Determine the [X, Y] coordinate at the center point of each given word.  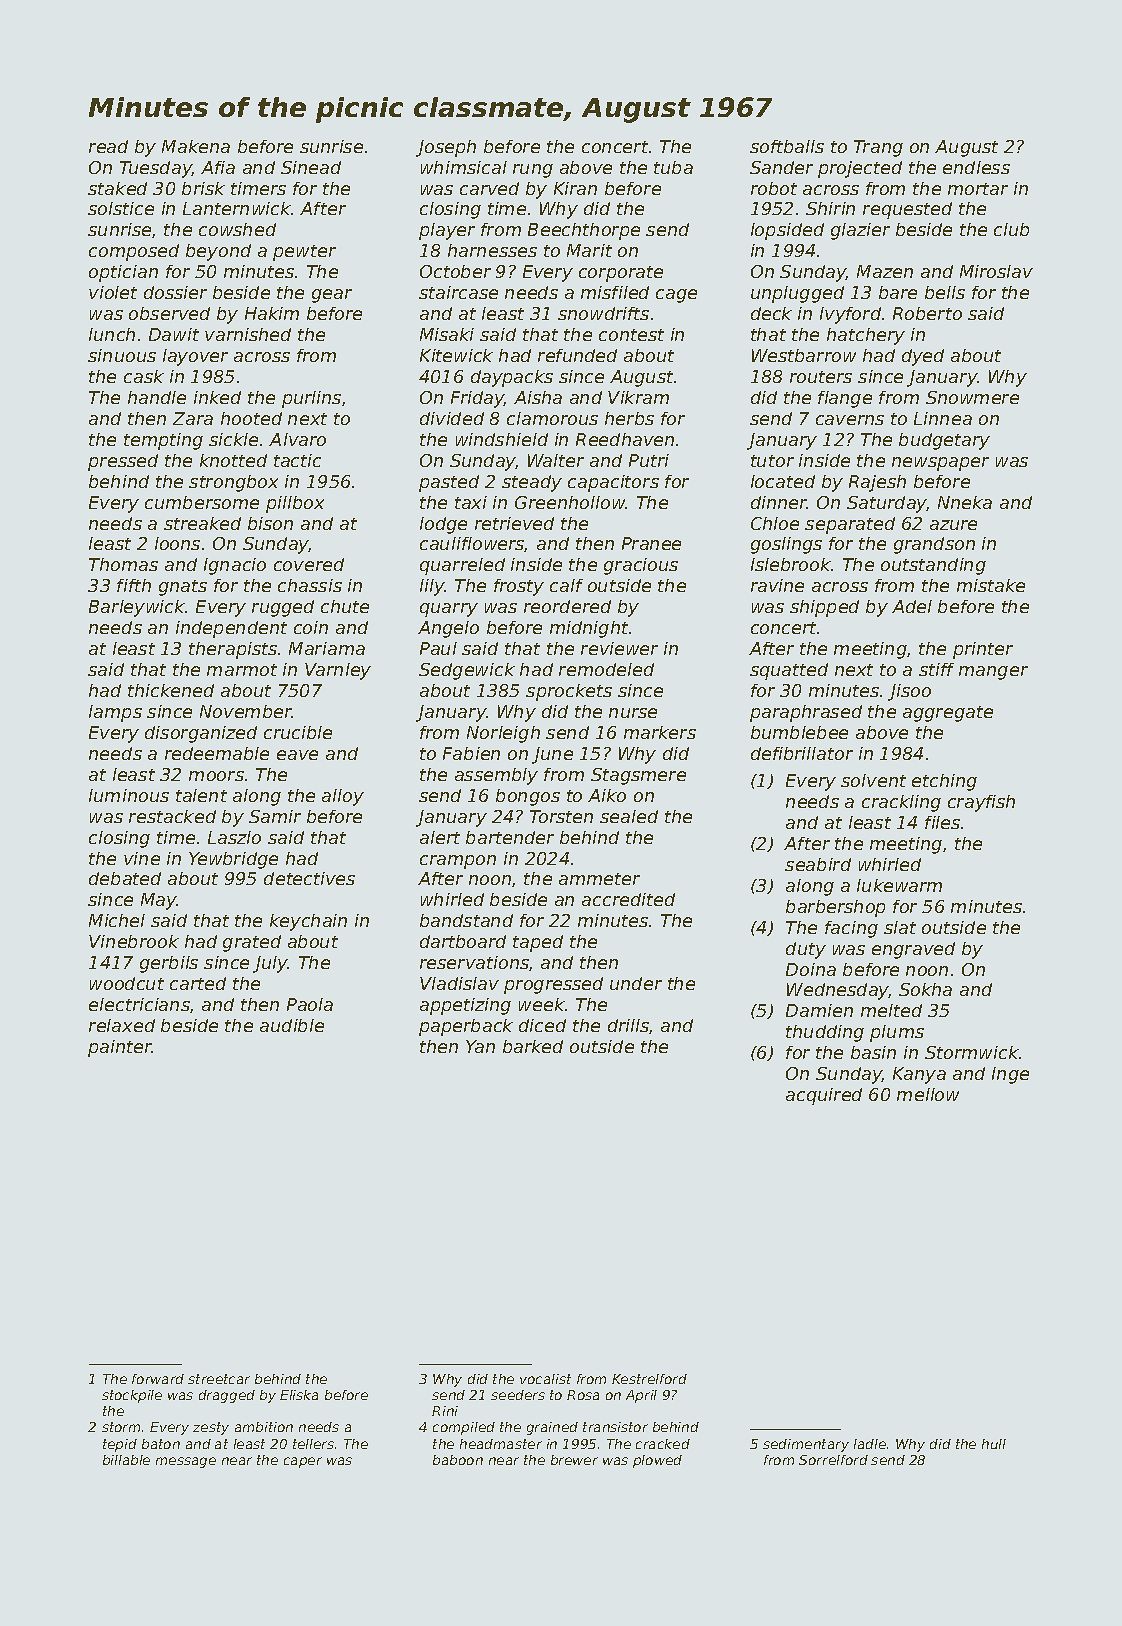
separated [850, 525]
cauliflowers [472, 544]
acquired [824, 1096]
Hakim [272, 313]
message [186, 1462]
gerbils [169, 964]
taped [538, 943]
